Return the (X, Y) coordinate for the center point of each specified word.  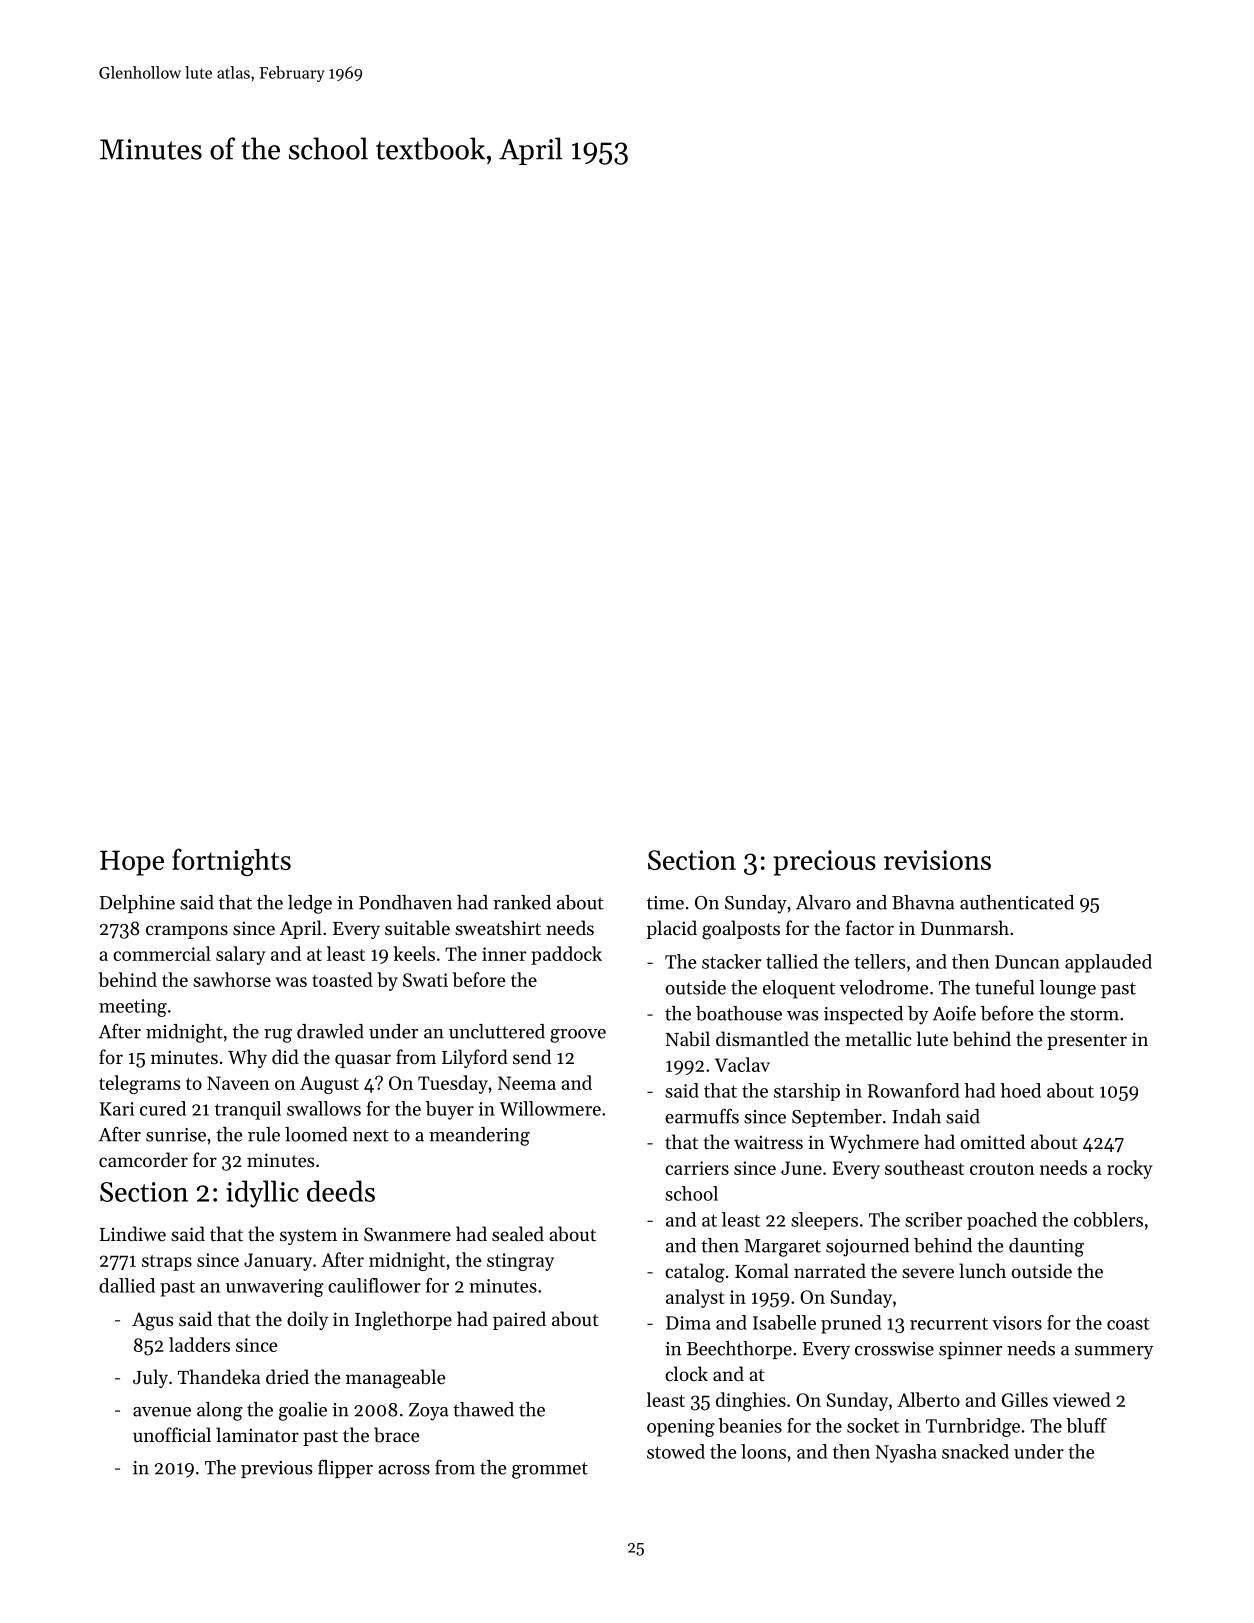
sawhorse (232, 979)
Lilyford (475, 1058)
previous (276, 1469)
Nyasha (906, 1453)
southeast (924, 1167)
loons (763, 1451)
